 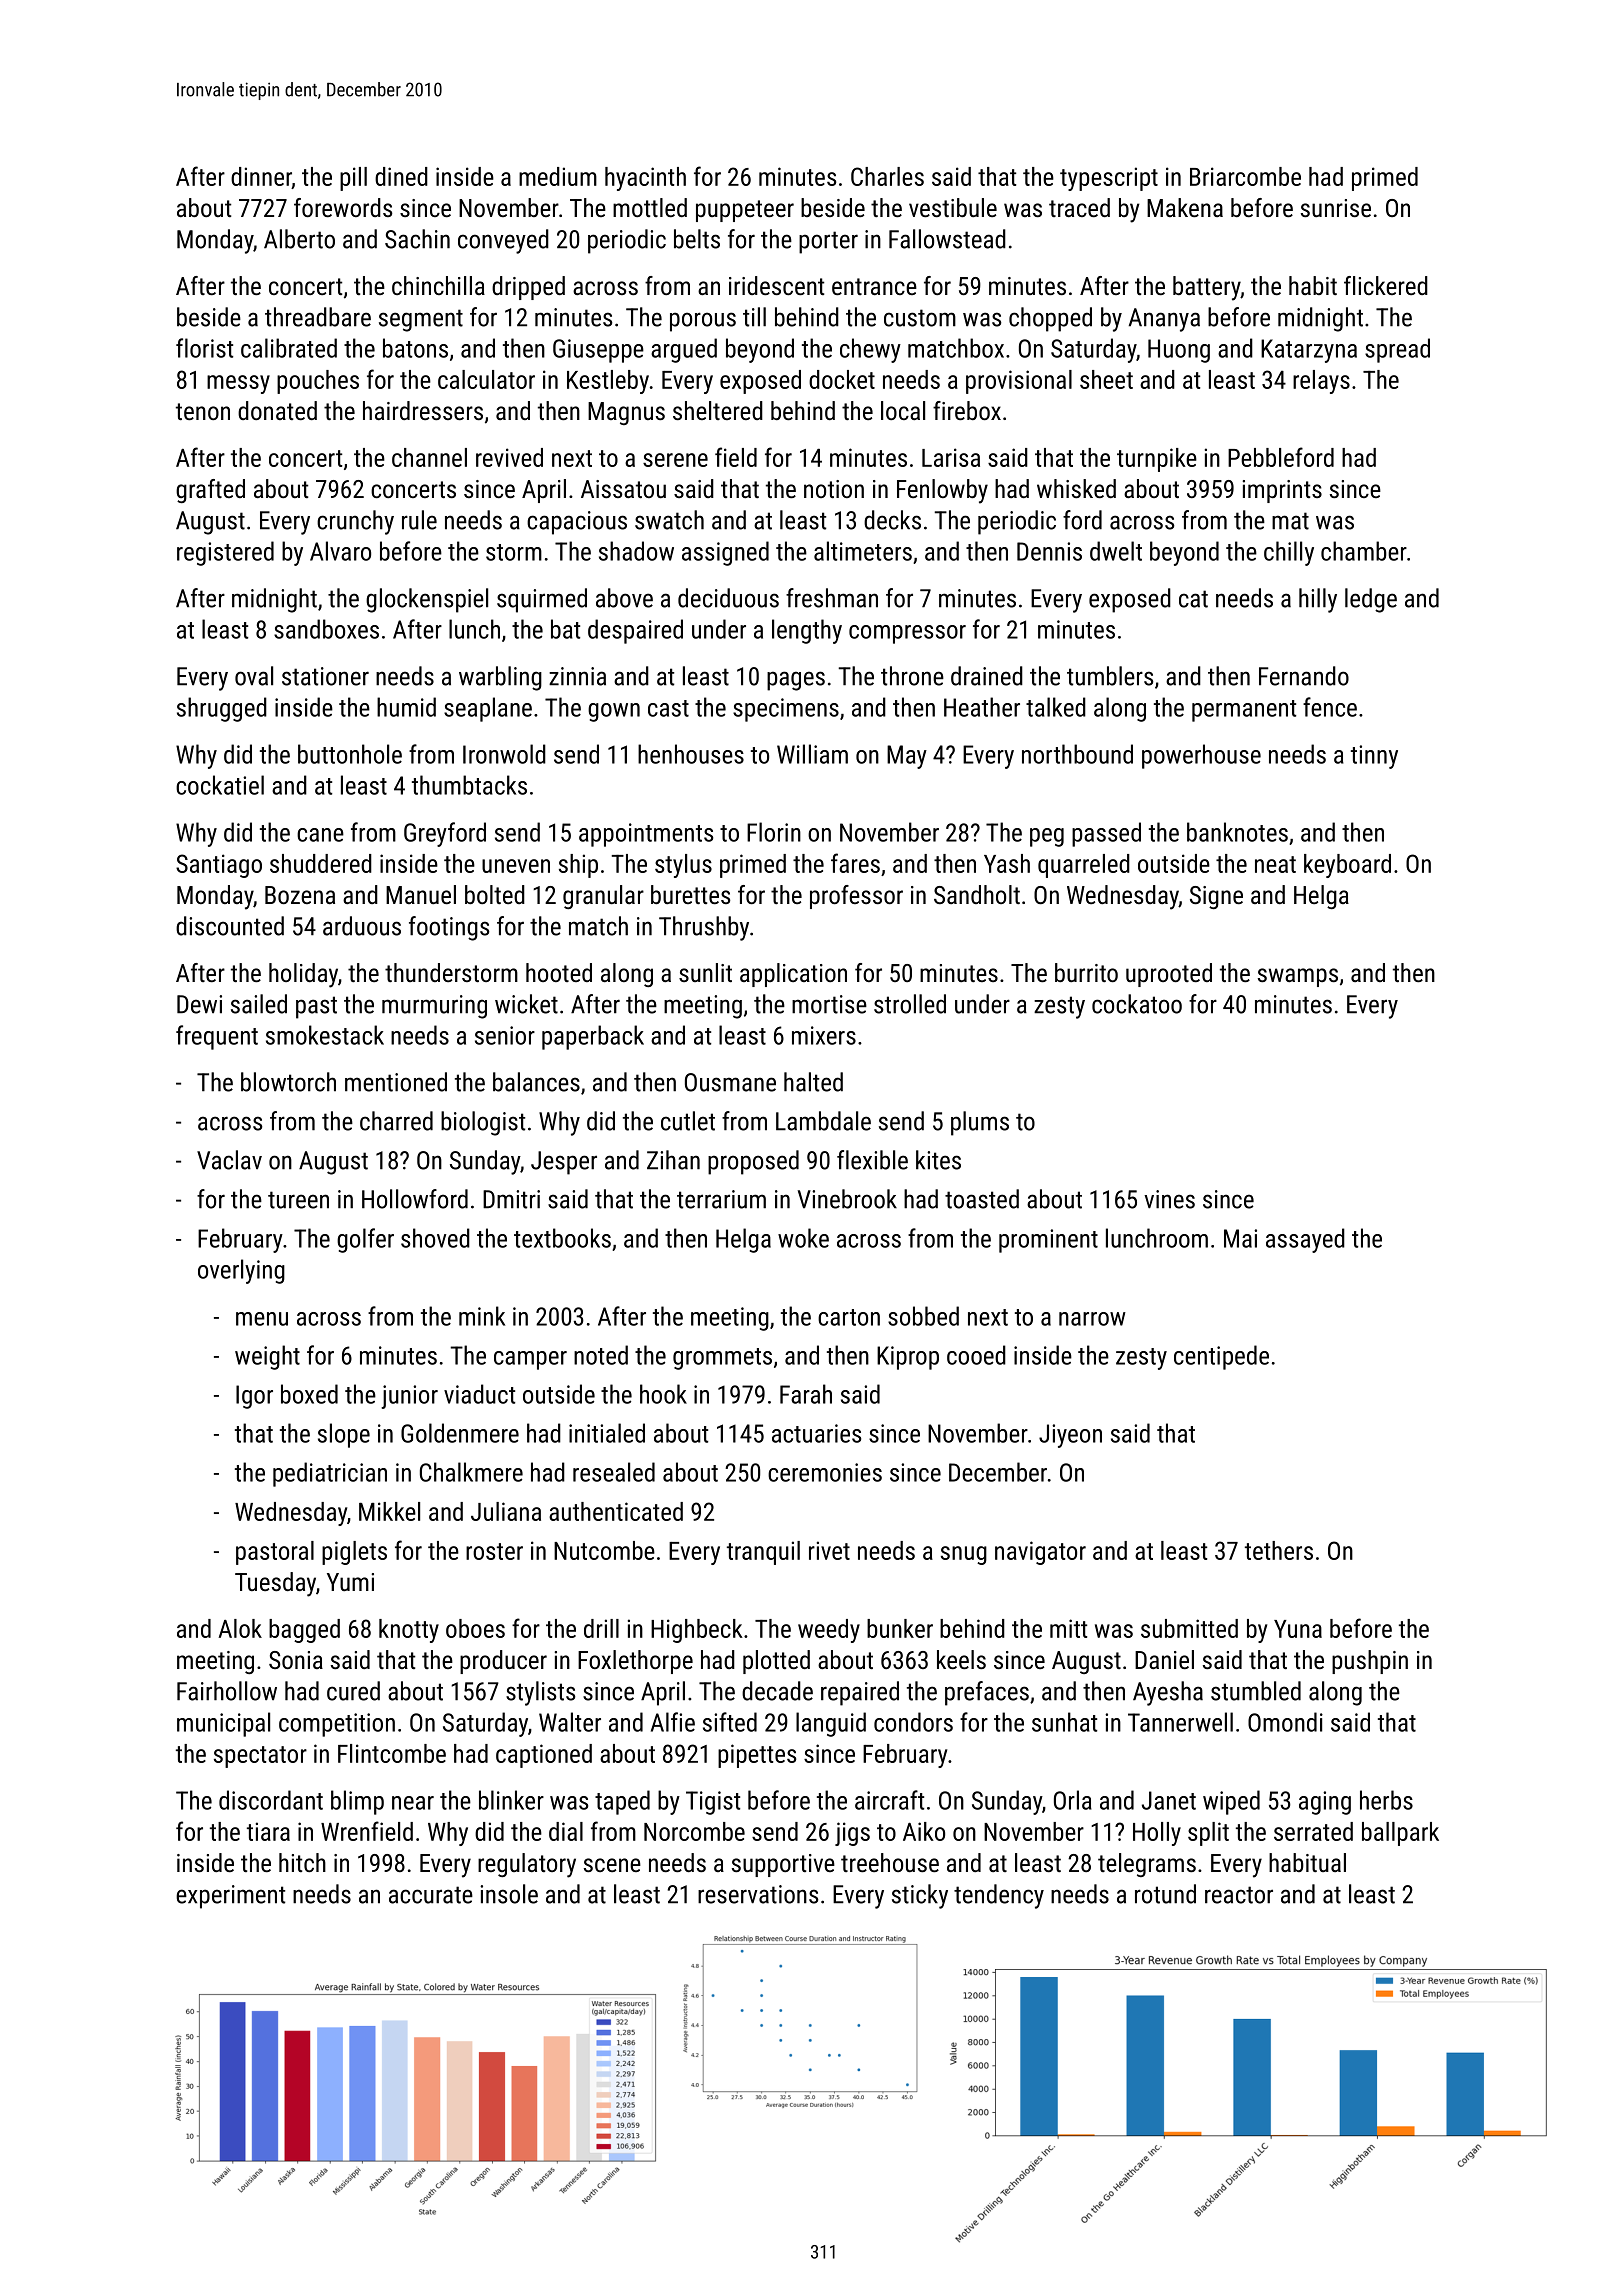 What do you see at coordinates (230, 1897) in the page?
I see `experiment` at bounding box center [230, 1897].
